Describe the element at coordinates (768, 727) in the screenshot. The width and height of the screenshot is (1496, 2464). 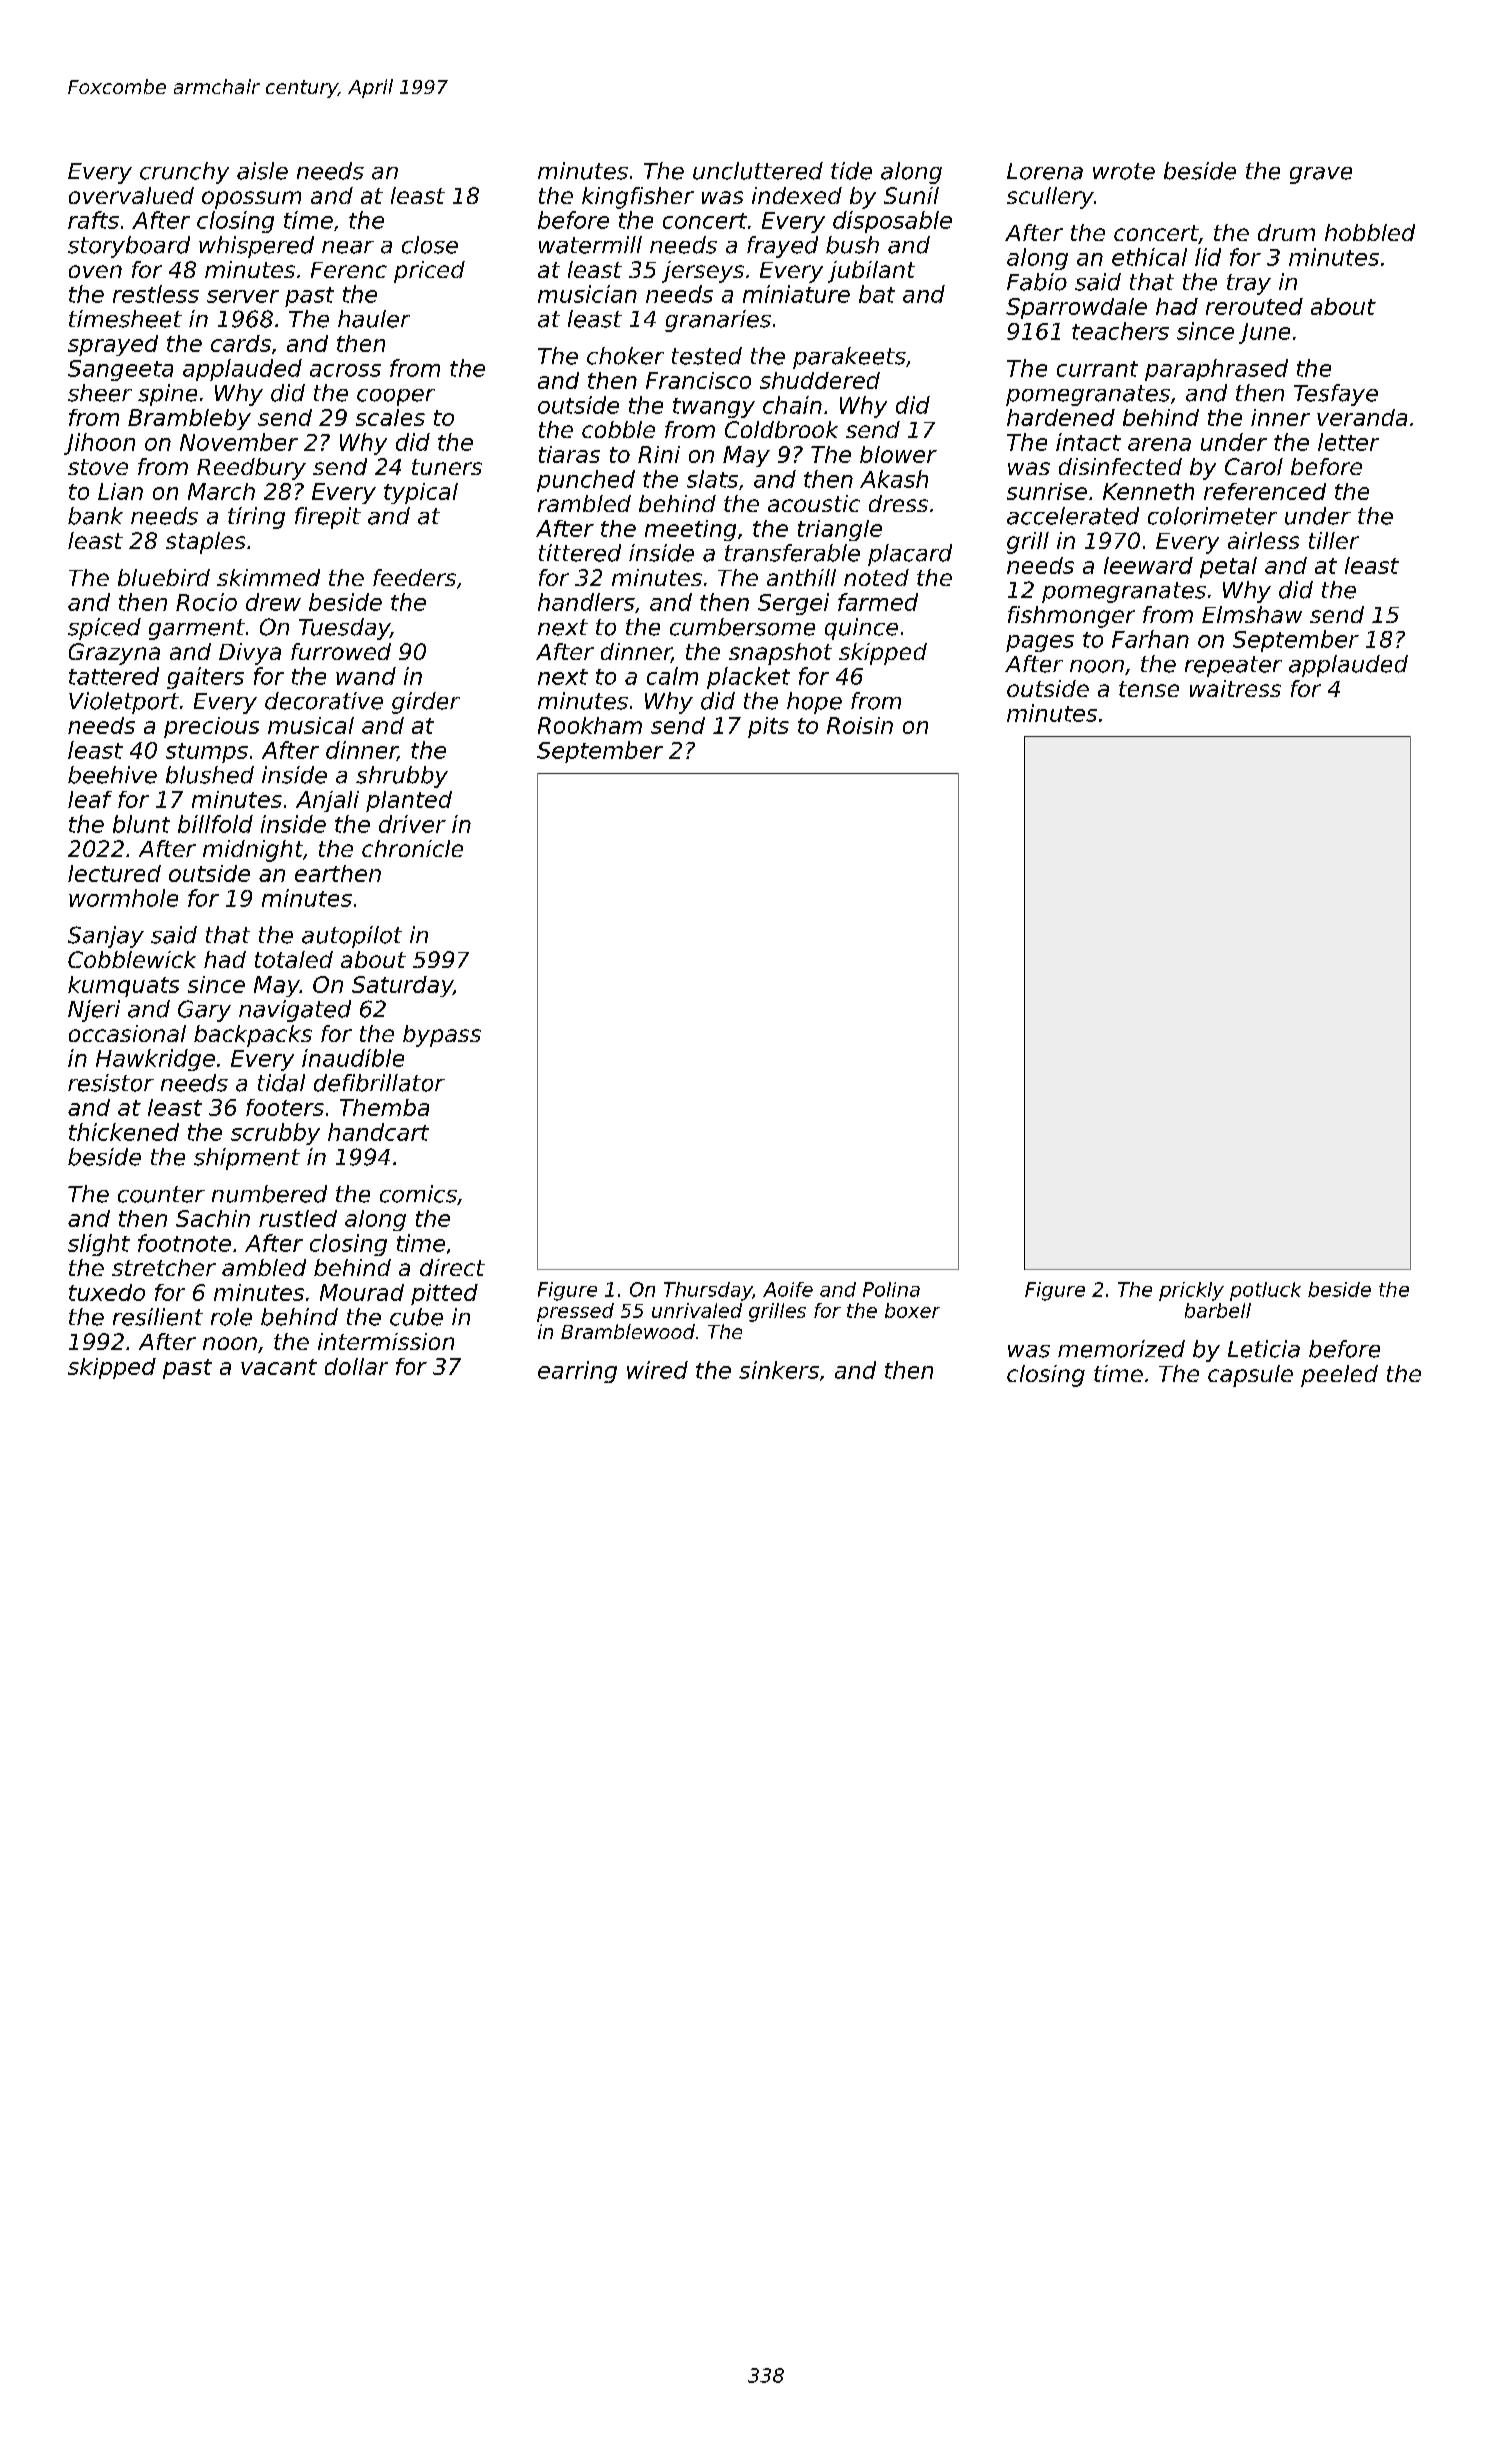
I see `pits` at that location.
